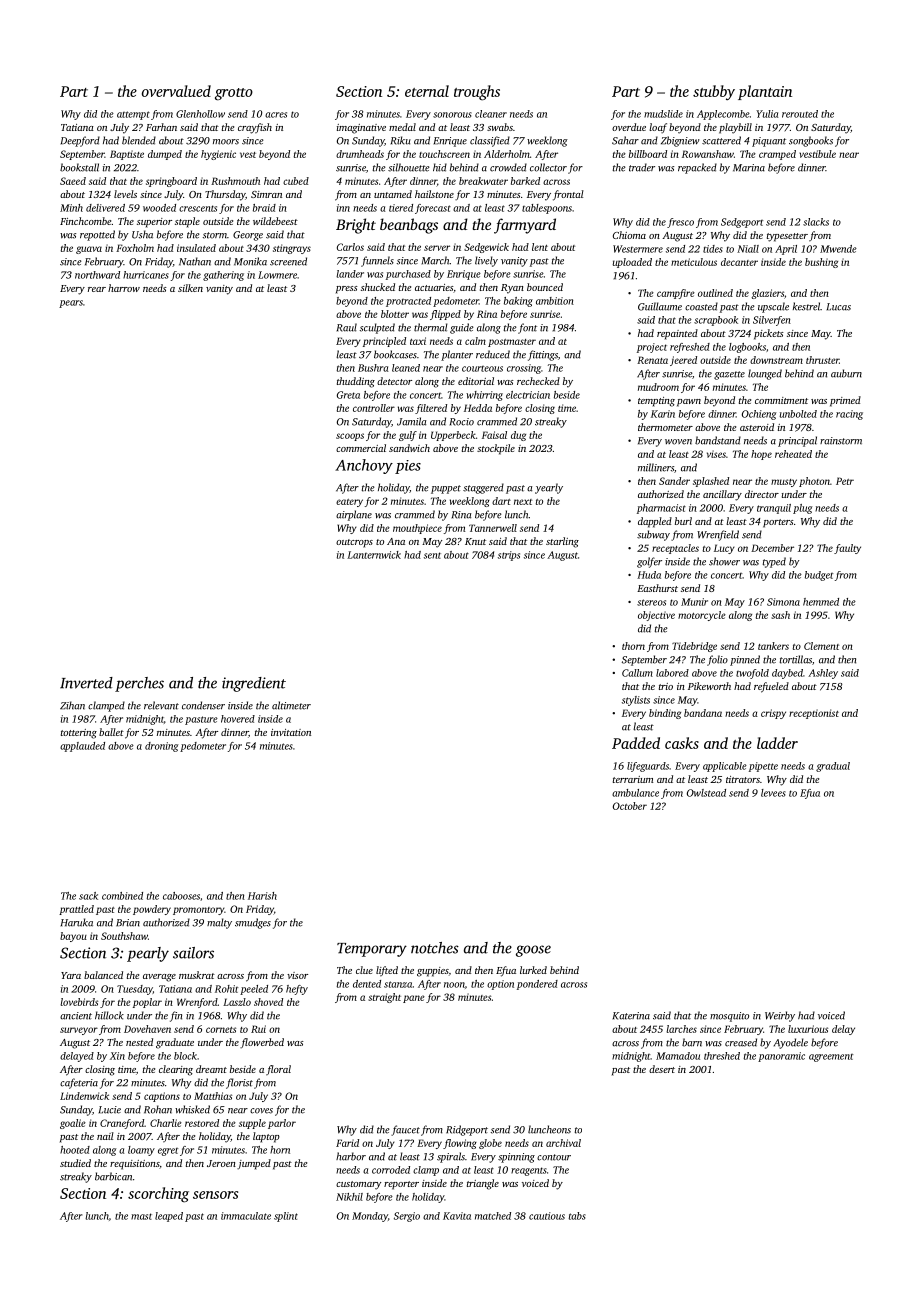 The height and width of the image is (1308, 924). I want to click on matched, so click(493, 1216).
